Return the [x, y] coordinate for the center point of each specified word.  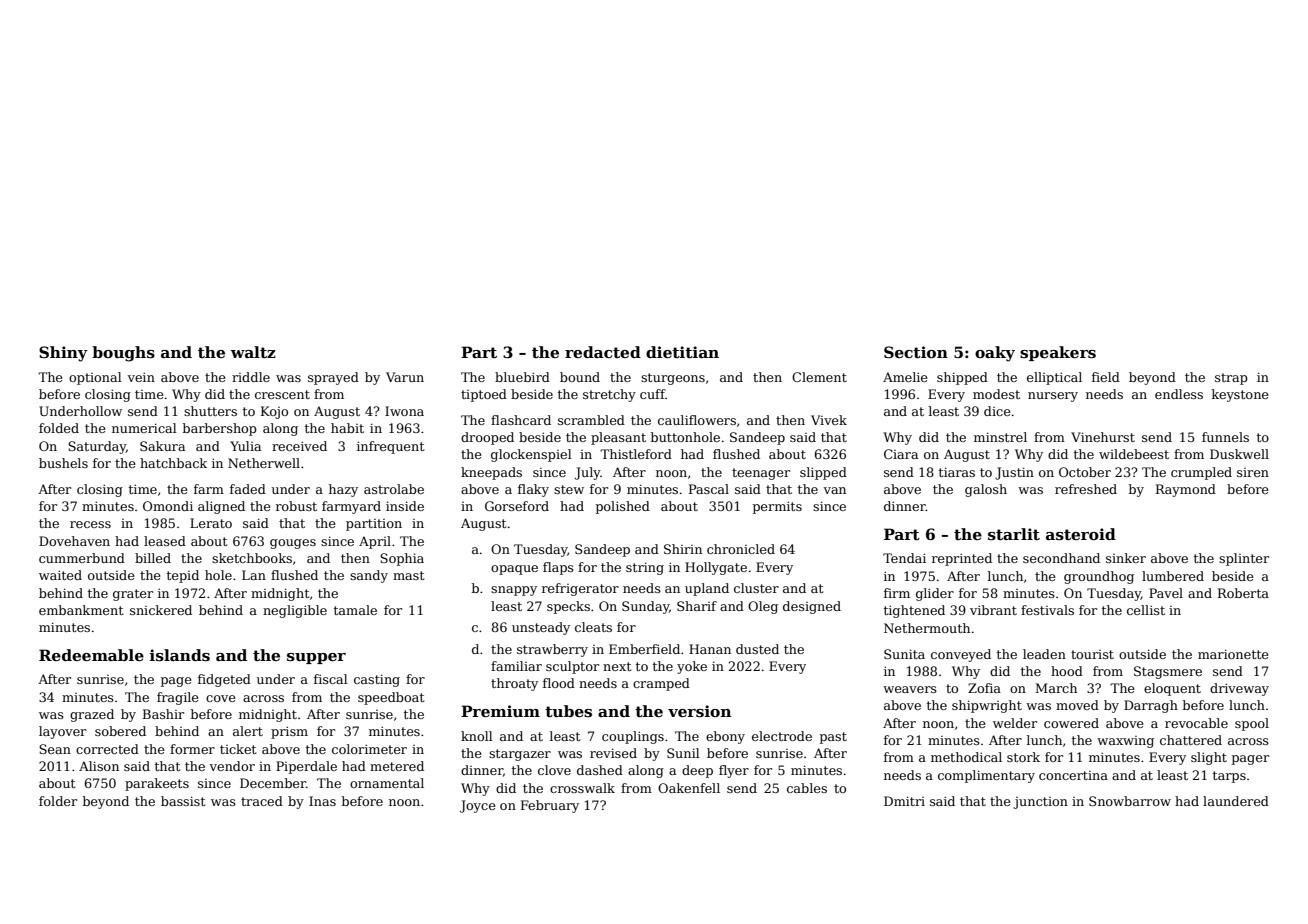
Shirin [683, 549]
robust [296, 506]
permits [777, 507]
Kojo [274, 412]
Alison [99, 766]
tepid [183, 576]
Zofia [984, 688]
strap [1231, 379]
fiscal [331, 679]
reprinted [962, 559]
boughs [123, 354]
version [699, 711]
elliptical [1054, 378]
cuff [653, 394]
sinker [1126, 558]
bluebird [522, 377]
